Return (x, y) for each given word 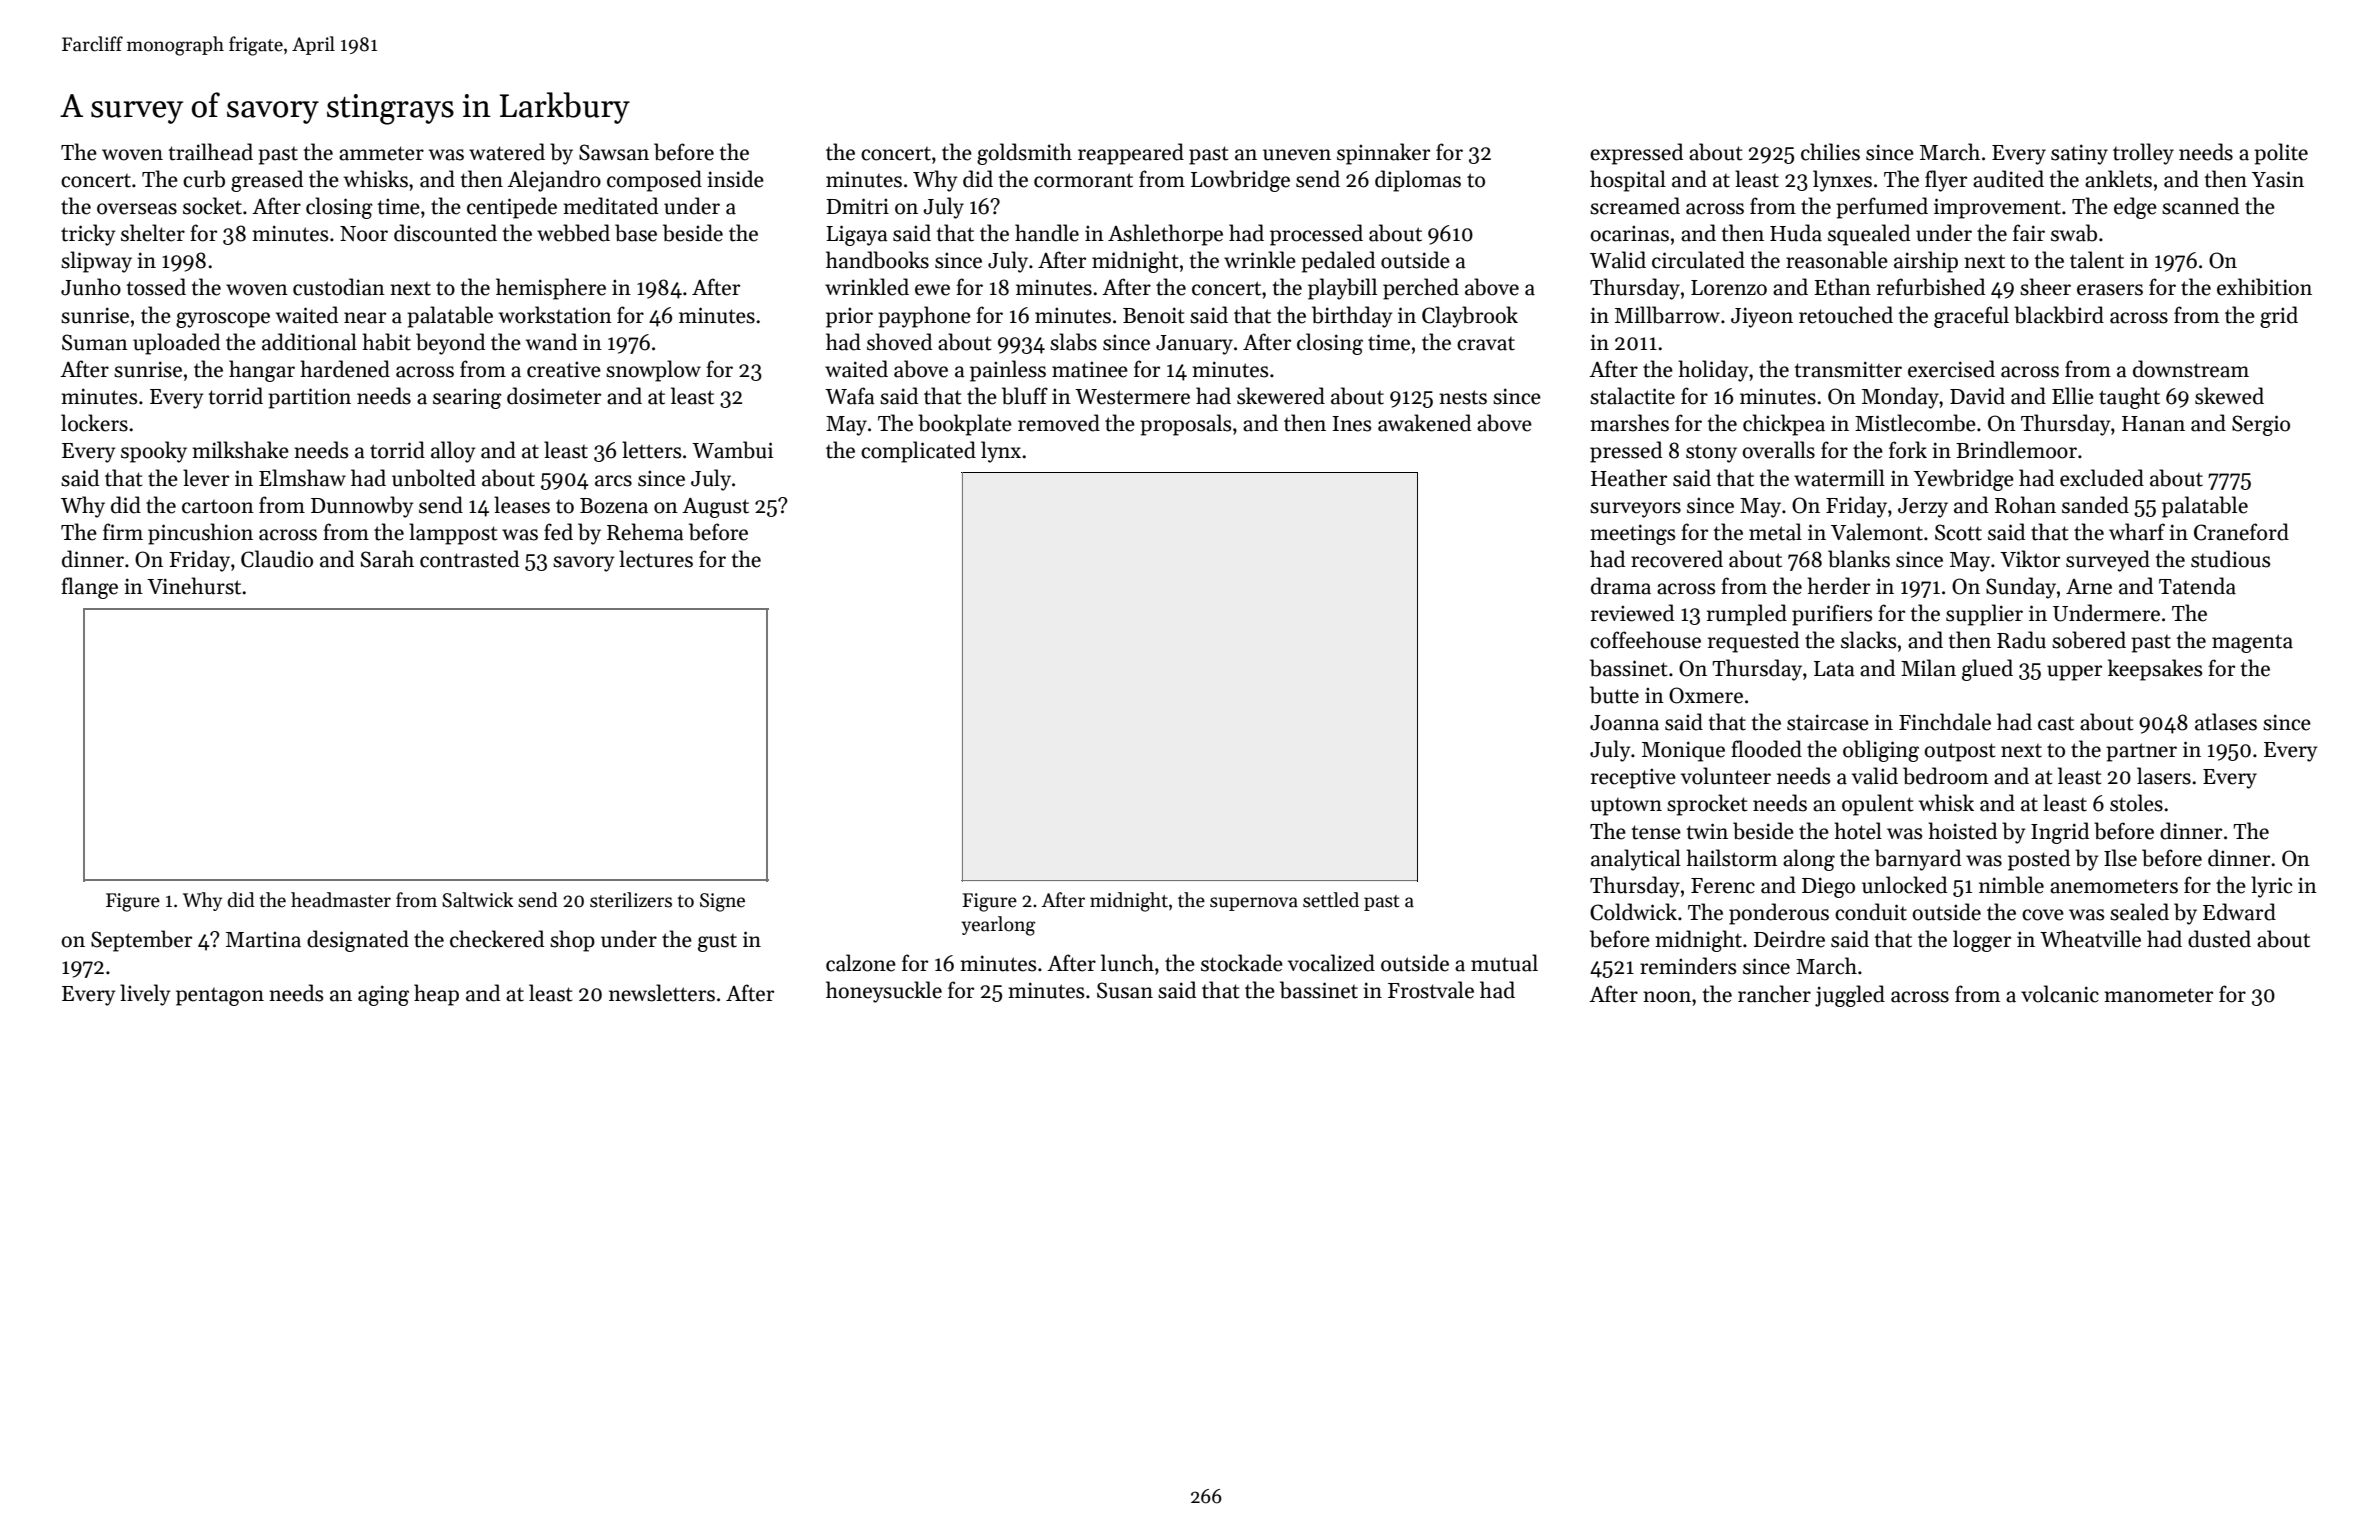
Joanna (1624, 723)
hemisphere (551, 289)
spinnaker (1383, 154)
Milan (1928, 668)
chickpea (1784, 425)
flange (89, 588)
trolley (2143, 154)
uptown (1626, 807)
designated (358, 941)
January (1194, 345)
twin (1707, 831)
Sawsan (614, 152)
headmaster (341, 900)
